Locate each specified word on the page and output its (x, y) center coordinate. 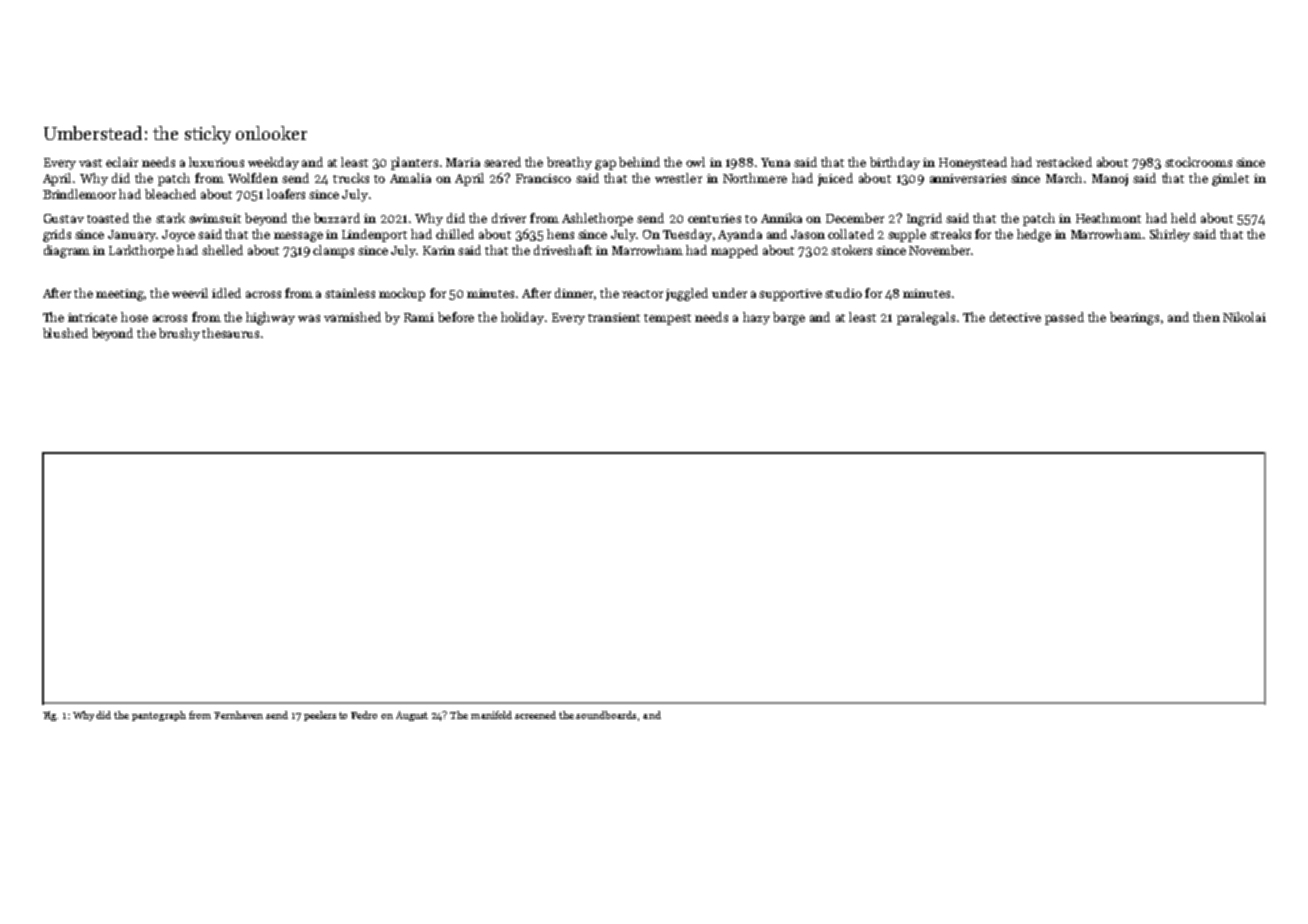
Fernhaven (238, 715)
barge (789, 318)
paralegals (926, 318)
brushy (179, 334)
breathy (569, 163)
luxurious (216, 162)
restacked (1064, 162)
